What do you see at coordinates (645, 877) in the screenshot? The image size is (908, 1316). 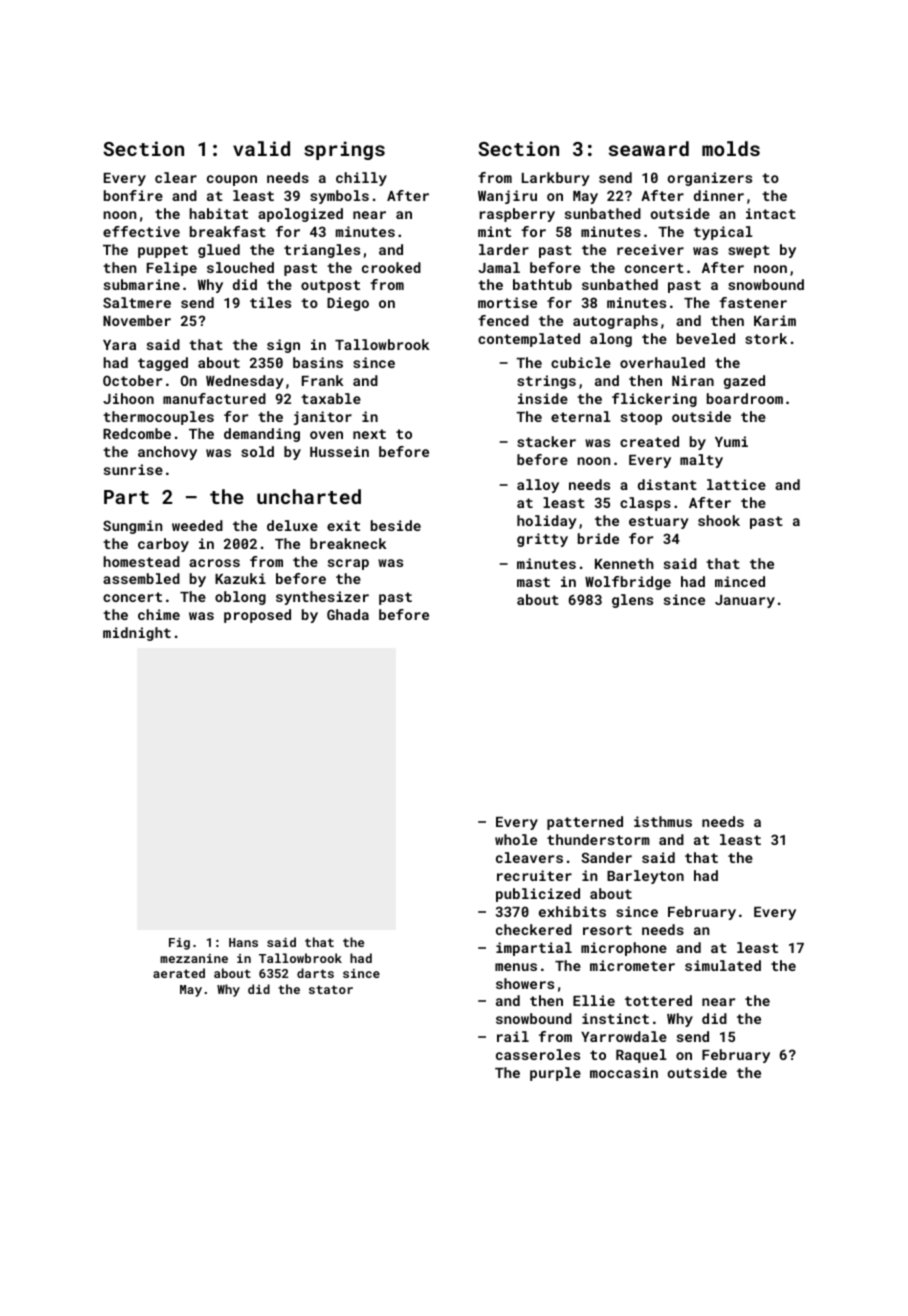 I see `Barleyton` at bounding box center [645, 877].
